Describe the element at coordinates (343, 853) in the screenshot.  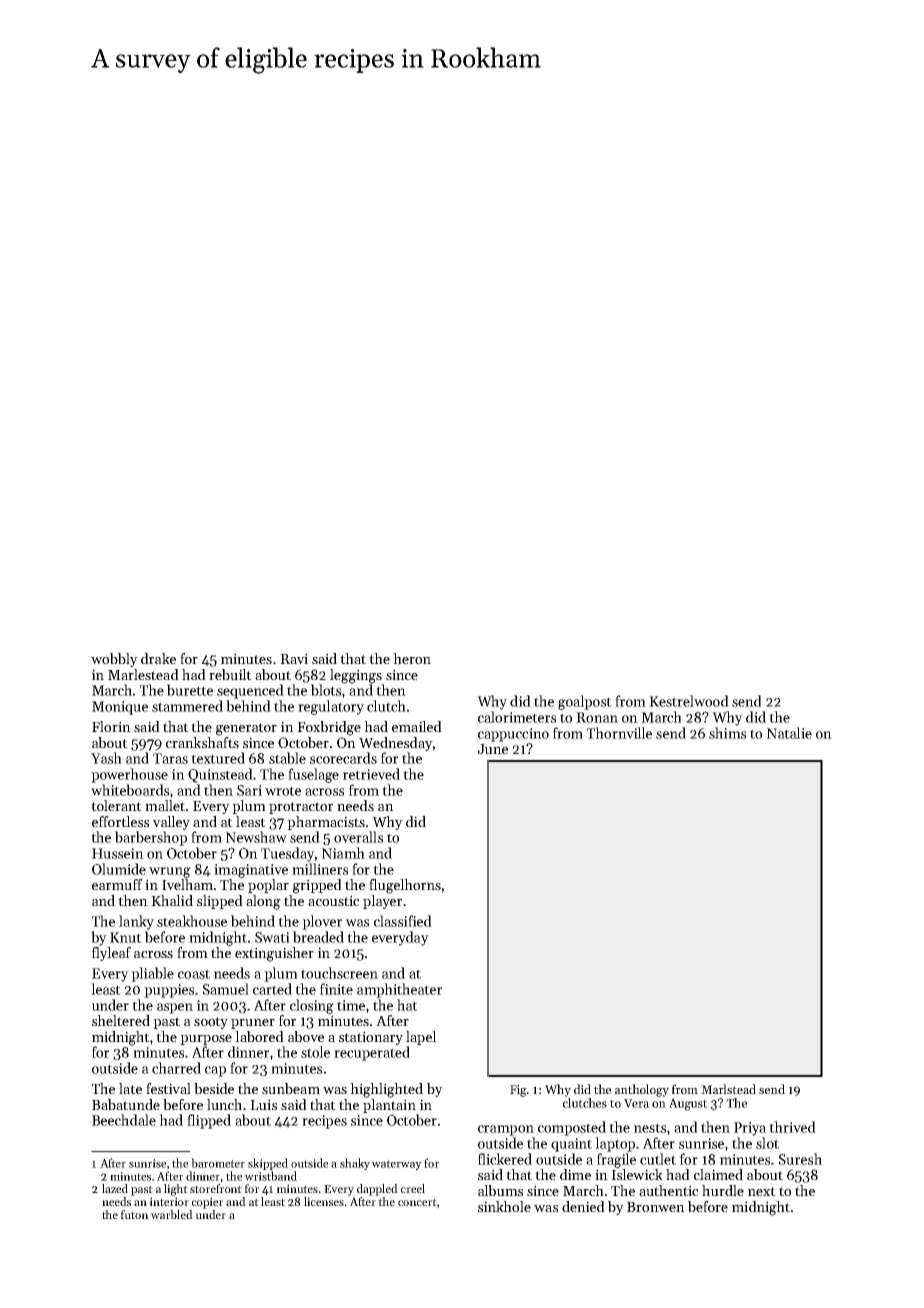
I see `Niamh` at that location.
